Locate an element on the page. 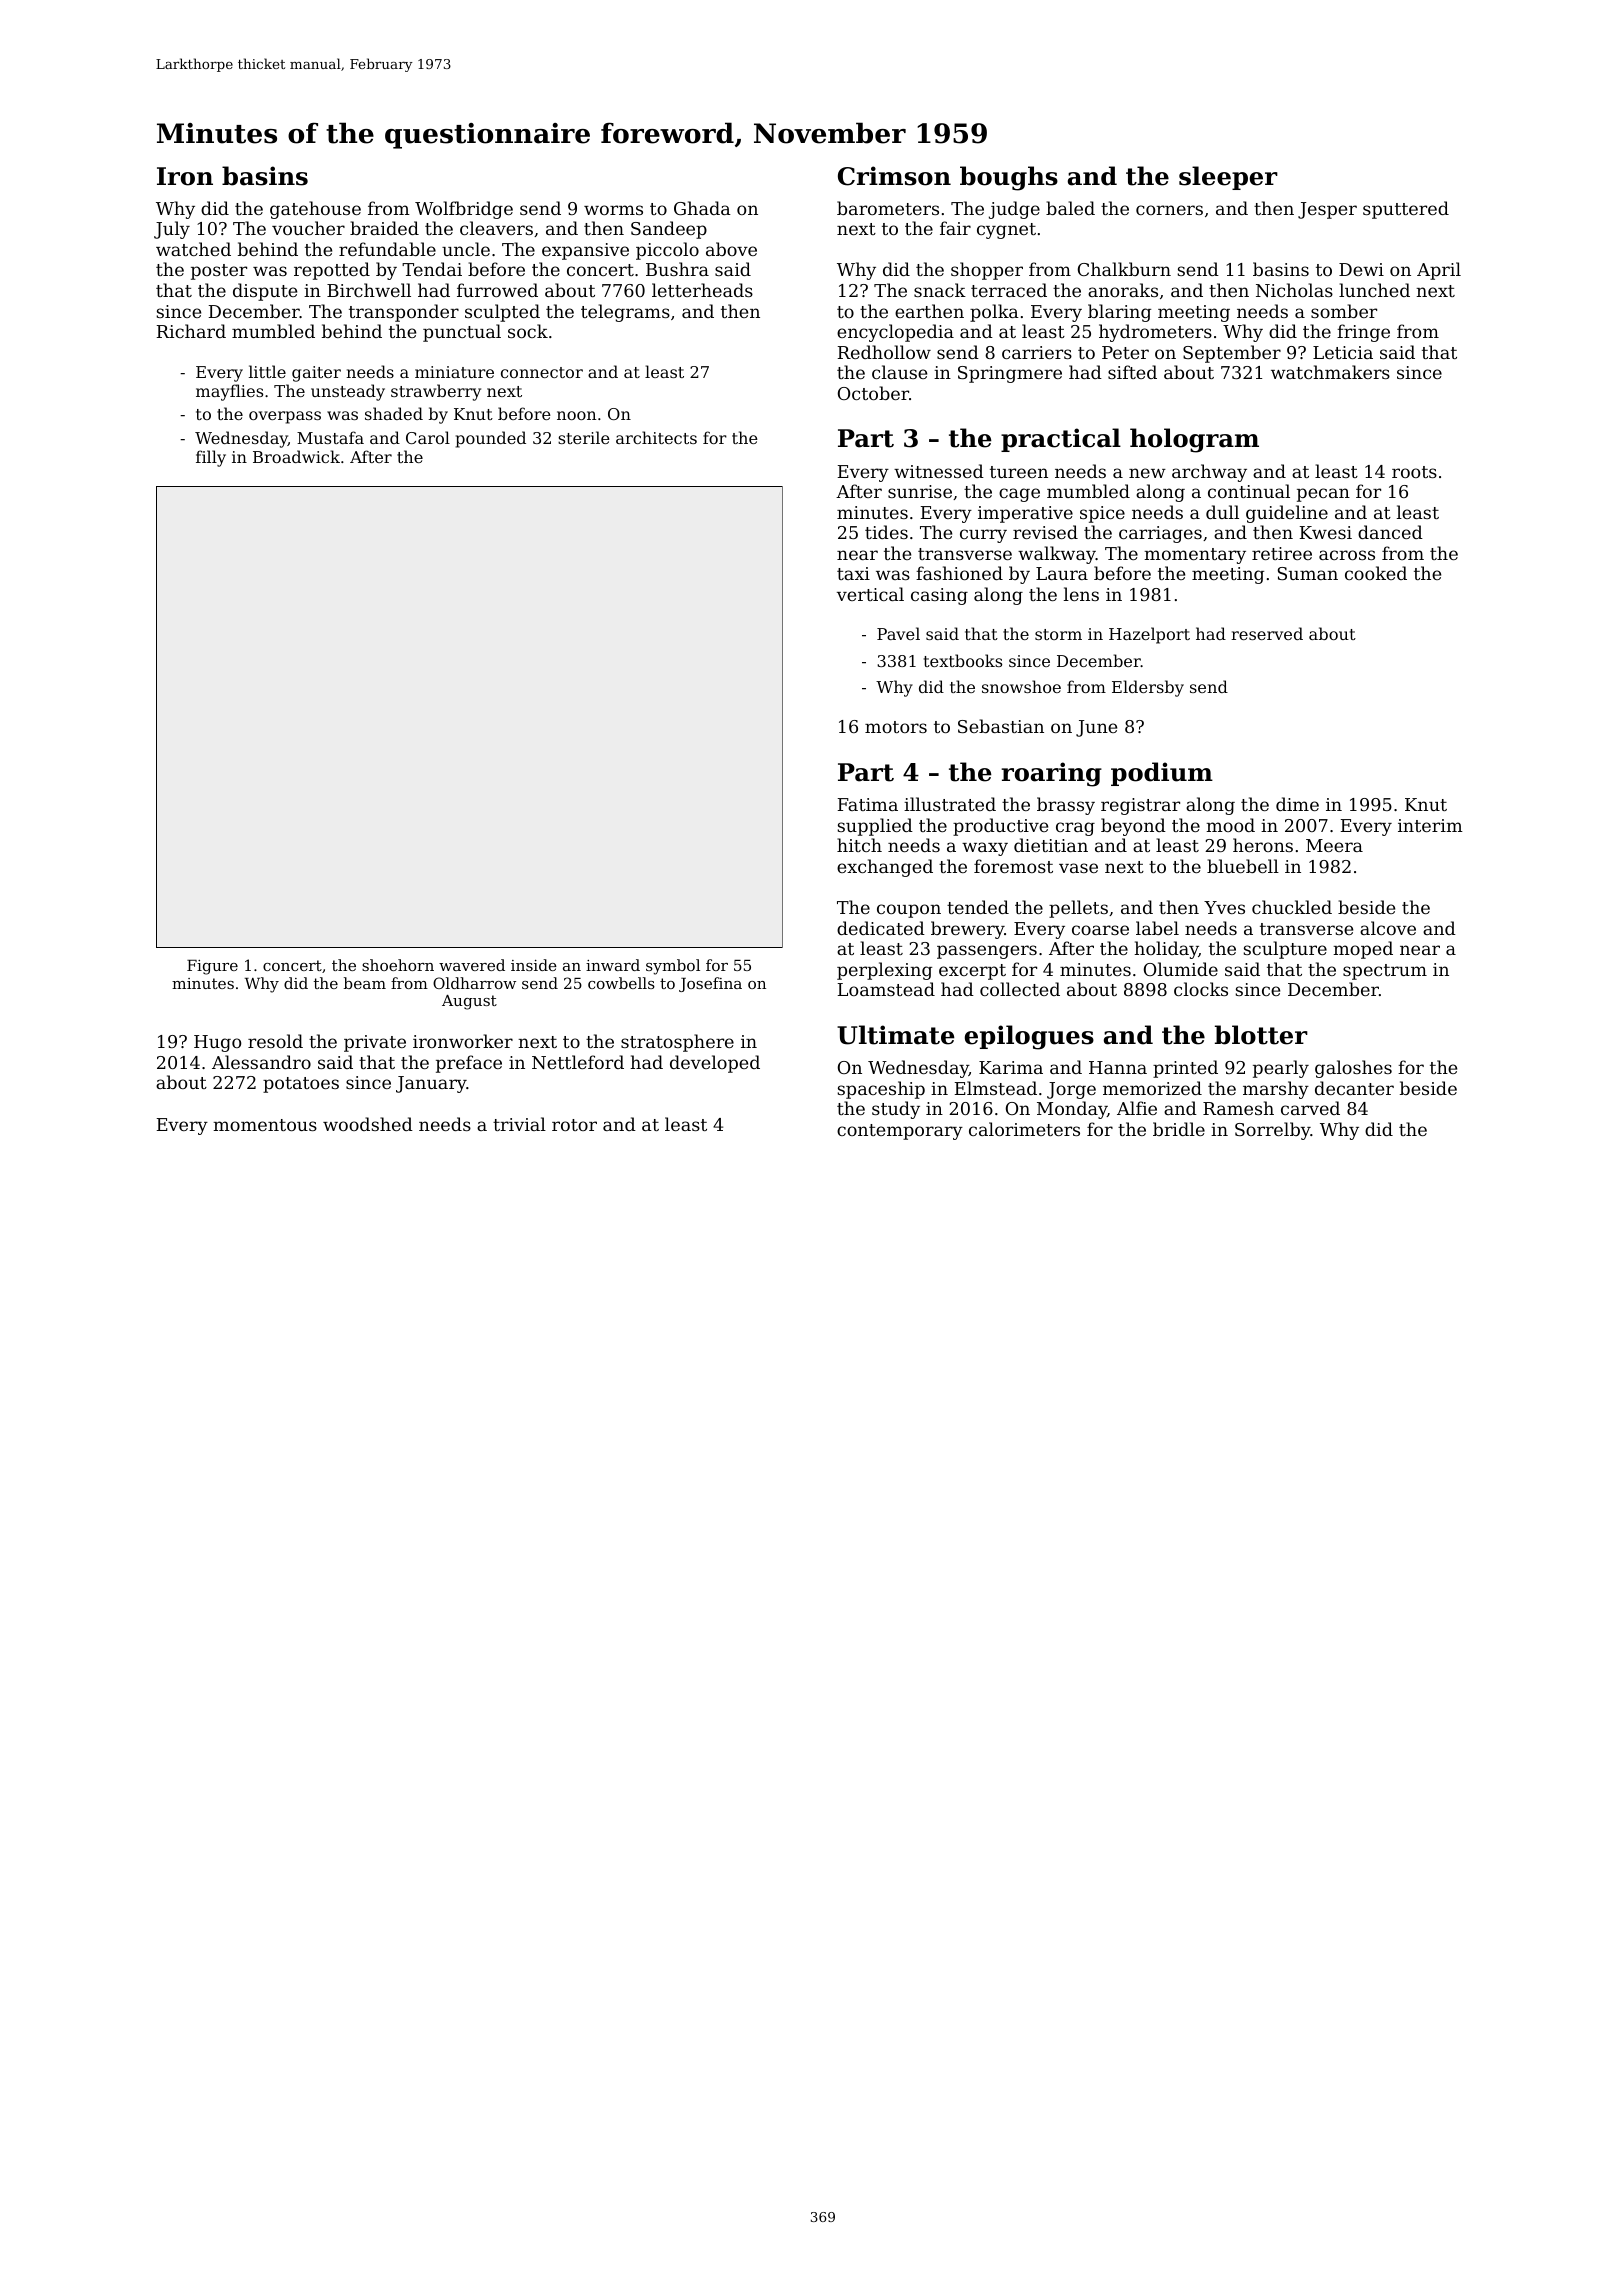 This document has width=1620, height=2292. roots is located at coordinates (1414, 472).
